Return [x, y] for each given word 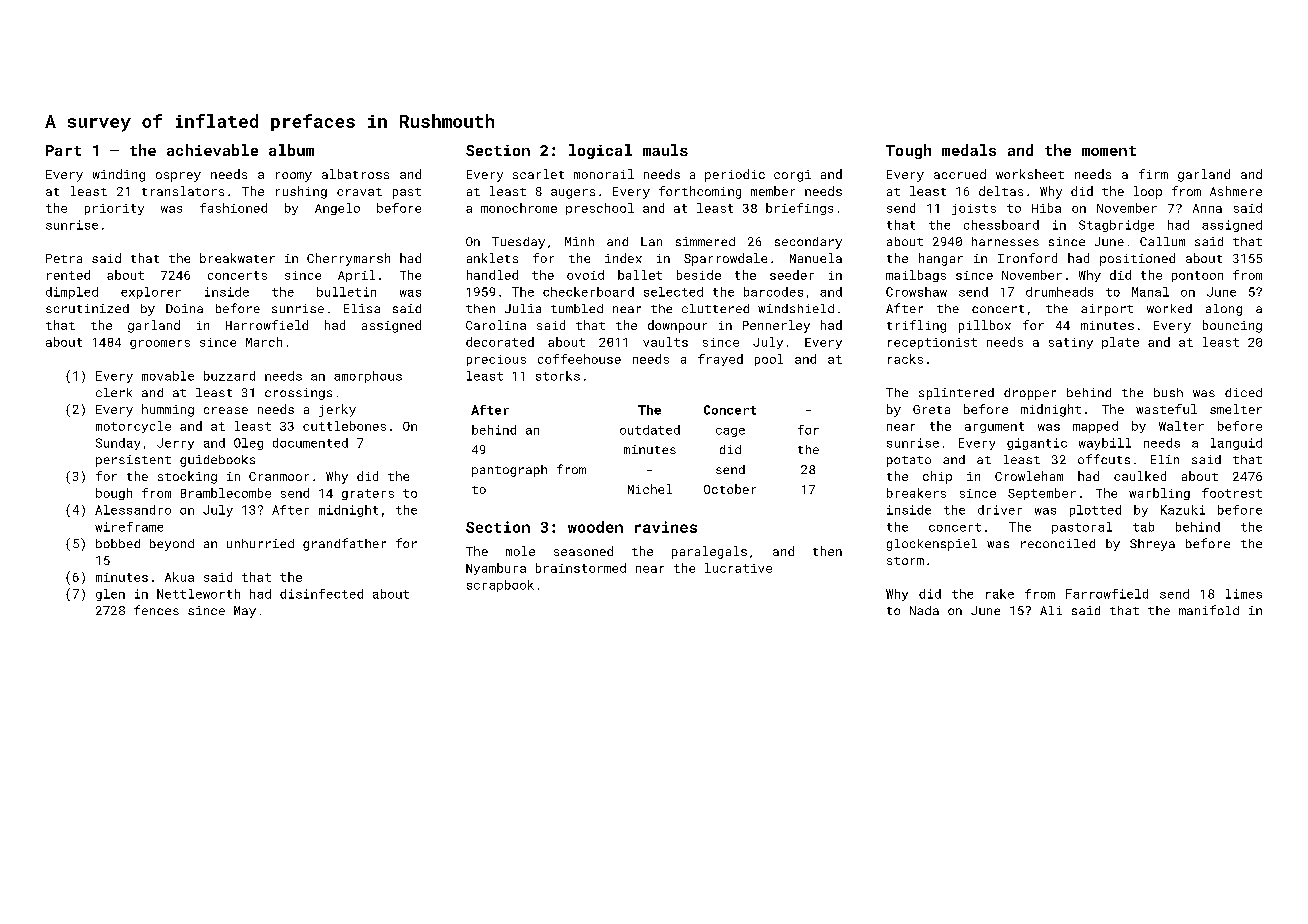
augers [573, 194]
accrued [960, 174]
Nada [924, 610]
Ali [1051, 610]
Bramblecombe [226, 493]
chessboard [1001, 225]
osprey [178, 177]
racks [905, 359]
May [245, 612]
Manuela [816, 258]
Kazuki [1183, 510]
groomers [160, 344]
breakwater [237, 258]
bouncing [1232, 326]
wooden [595, 527]
